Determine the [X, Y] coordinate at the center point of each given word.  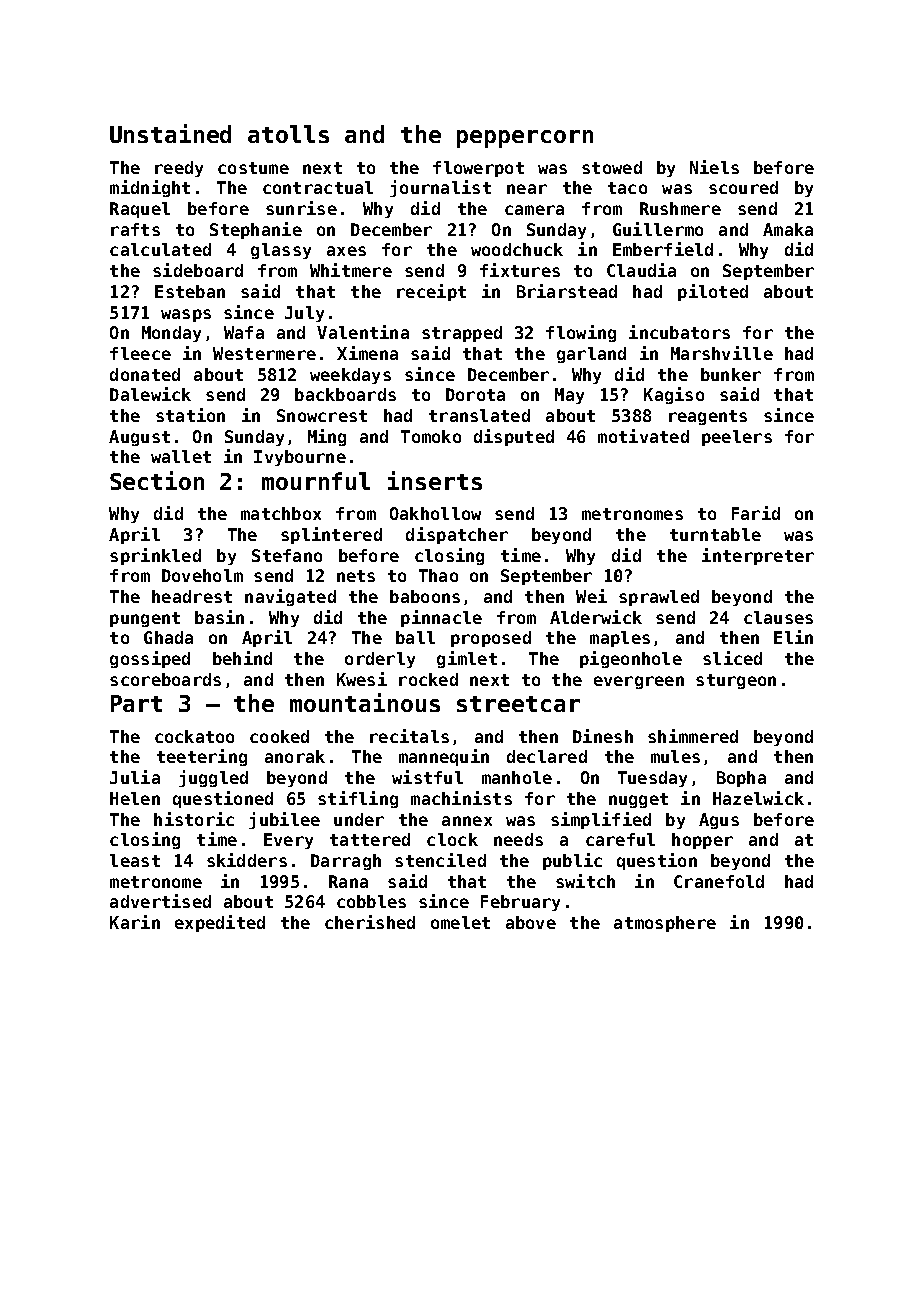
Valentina [363, 332]
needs [518, 839]
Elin [793, 637]
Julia [135, 777]
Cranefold [719, 881]
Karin [135, 922]
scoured [743, 187]
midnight [150, 188]
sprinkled [155, 556]
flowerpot [478, 169]
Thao [438, 575]
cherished [370, 922]
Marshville [722, 353]
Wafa [244, 332]
